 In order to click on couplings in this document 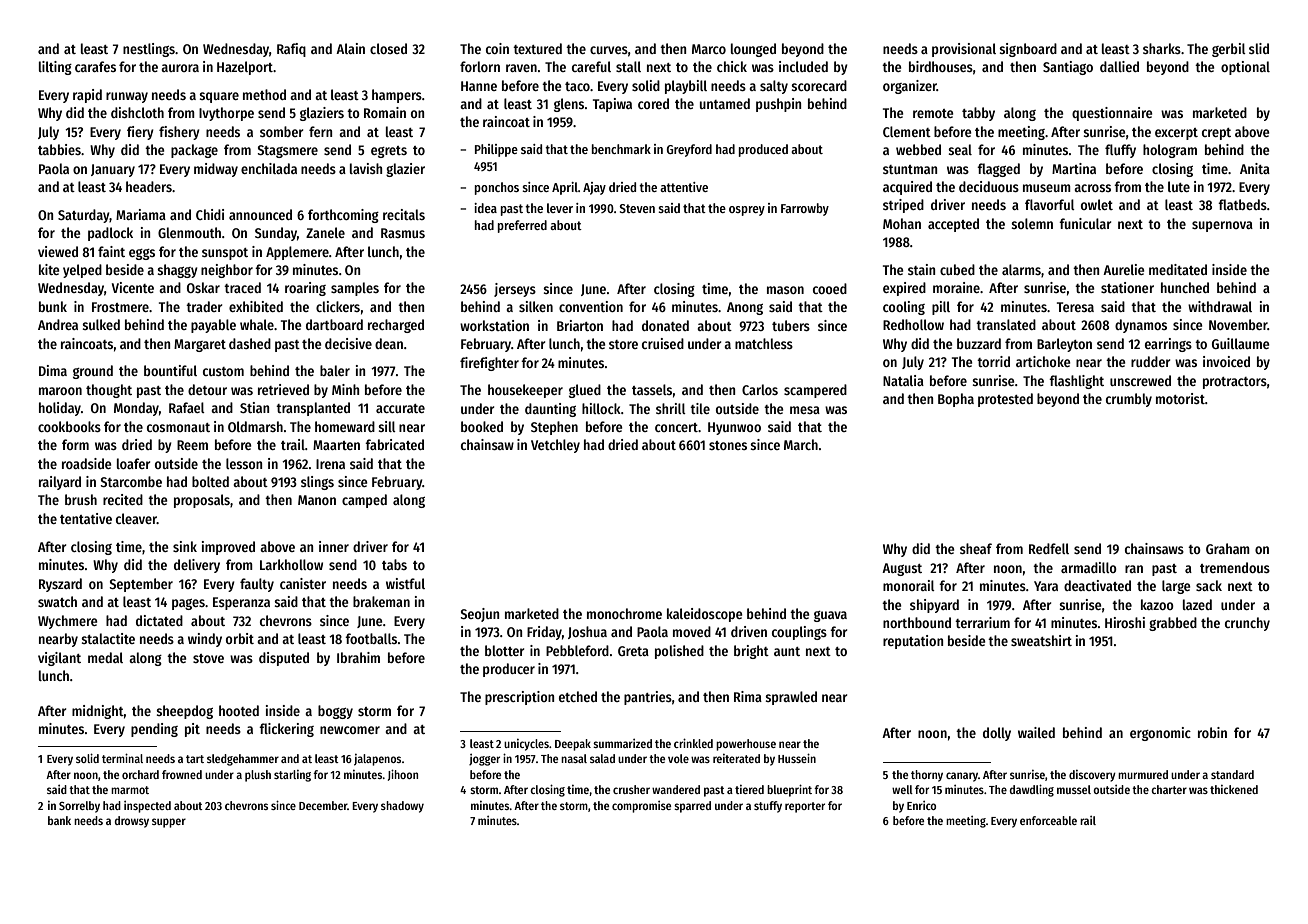, I will do `click(799, 633)`.
